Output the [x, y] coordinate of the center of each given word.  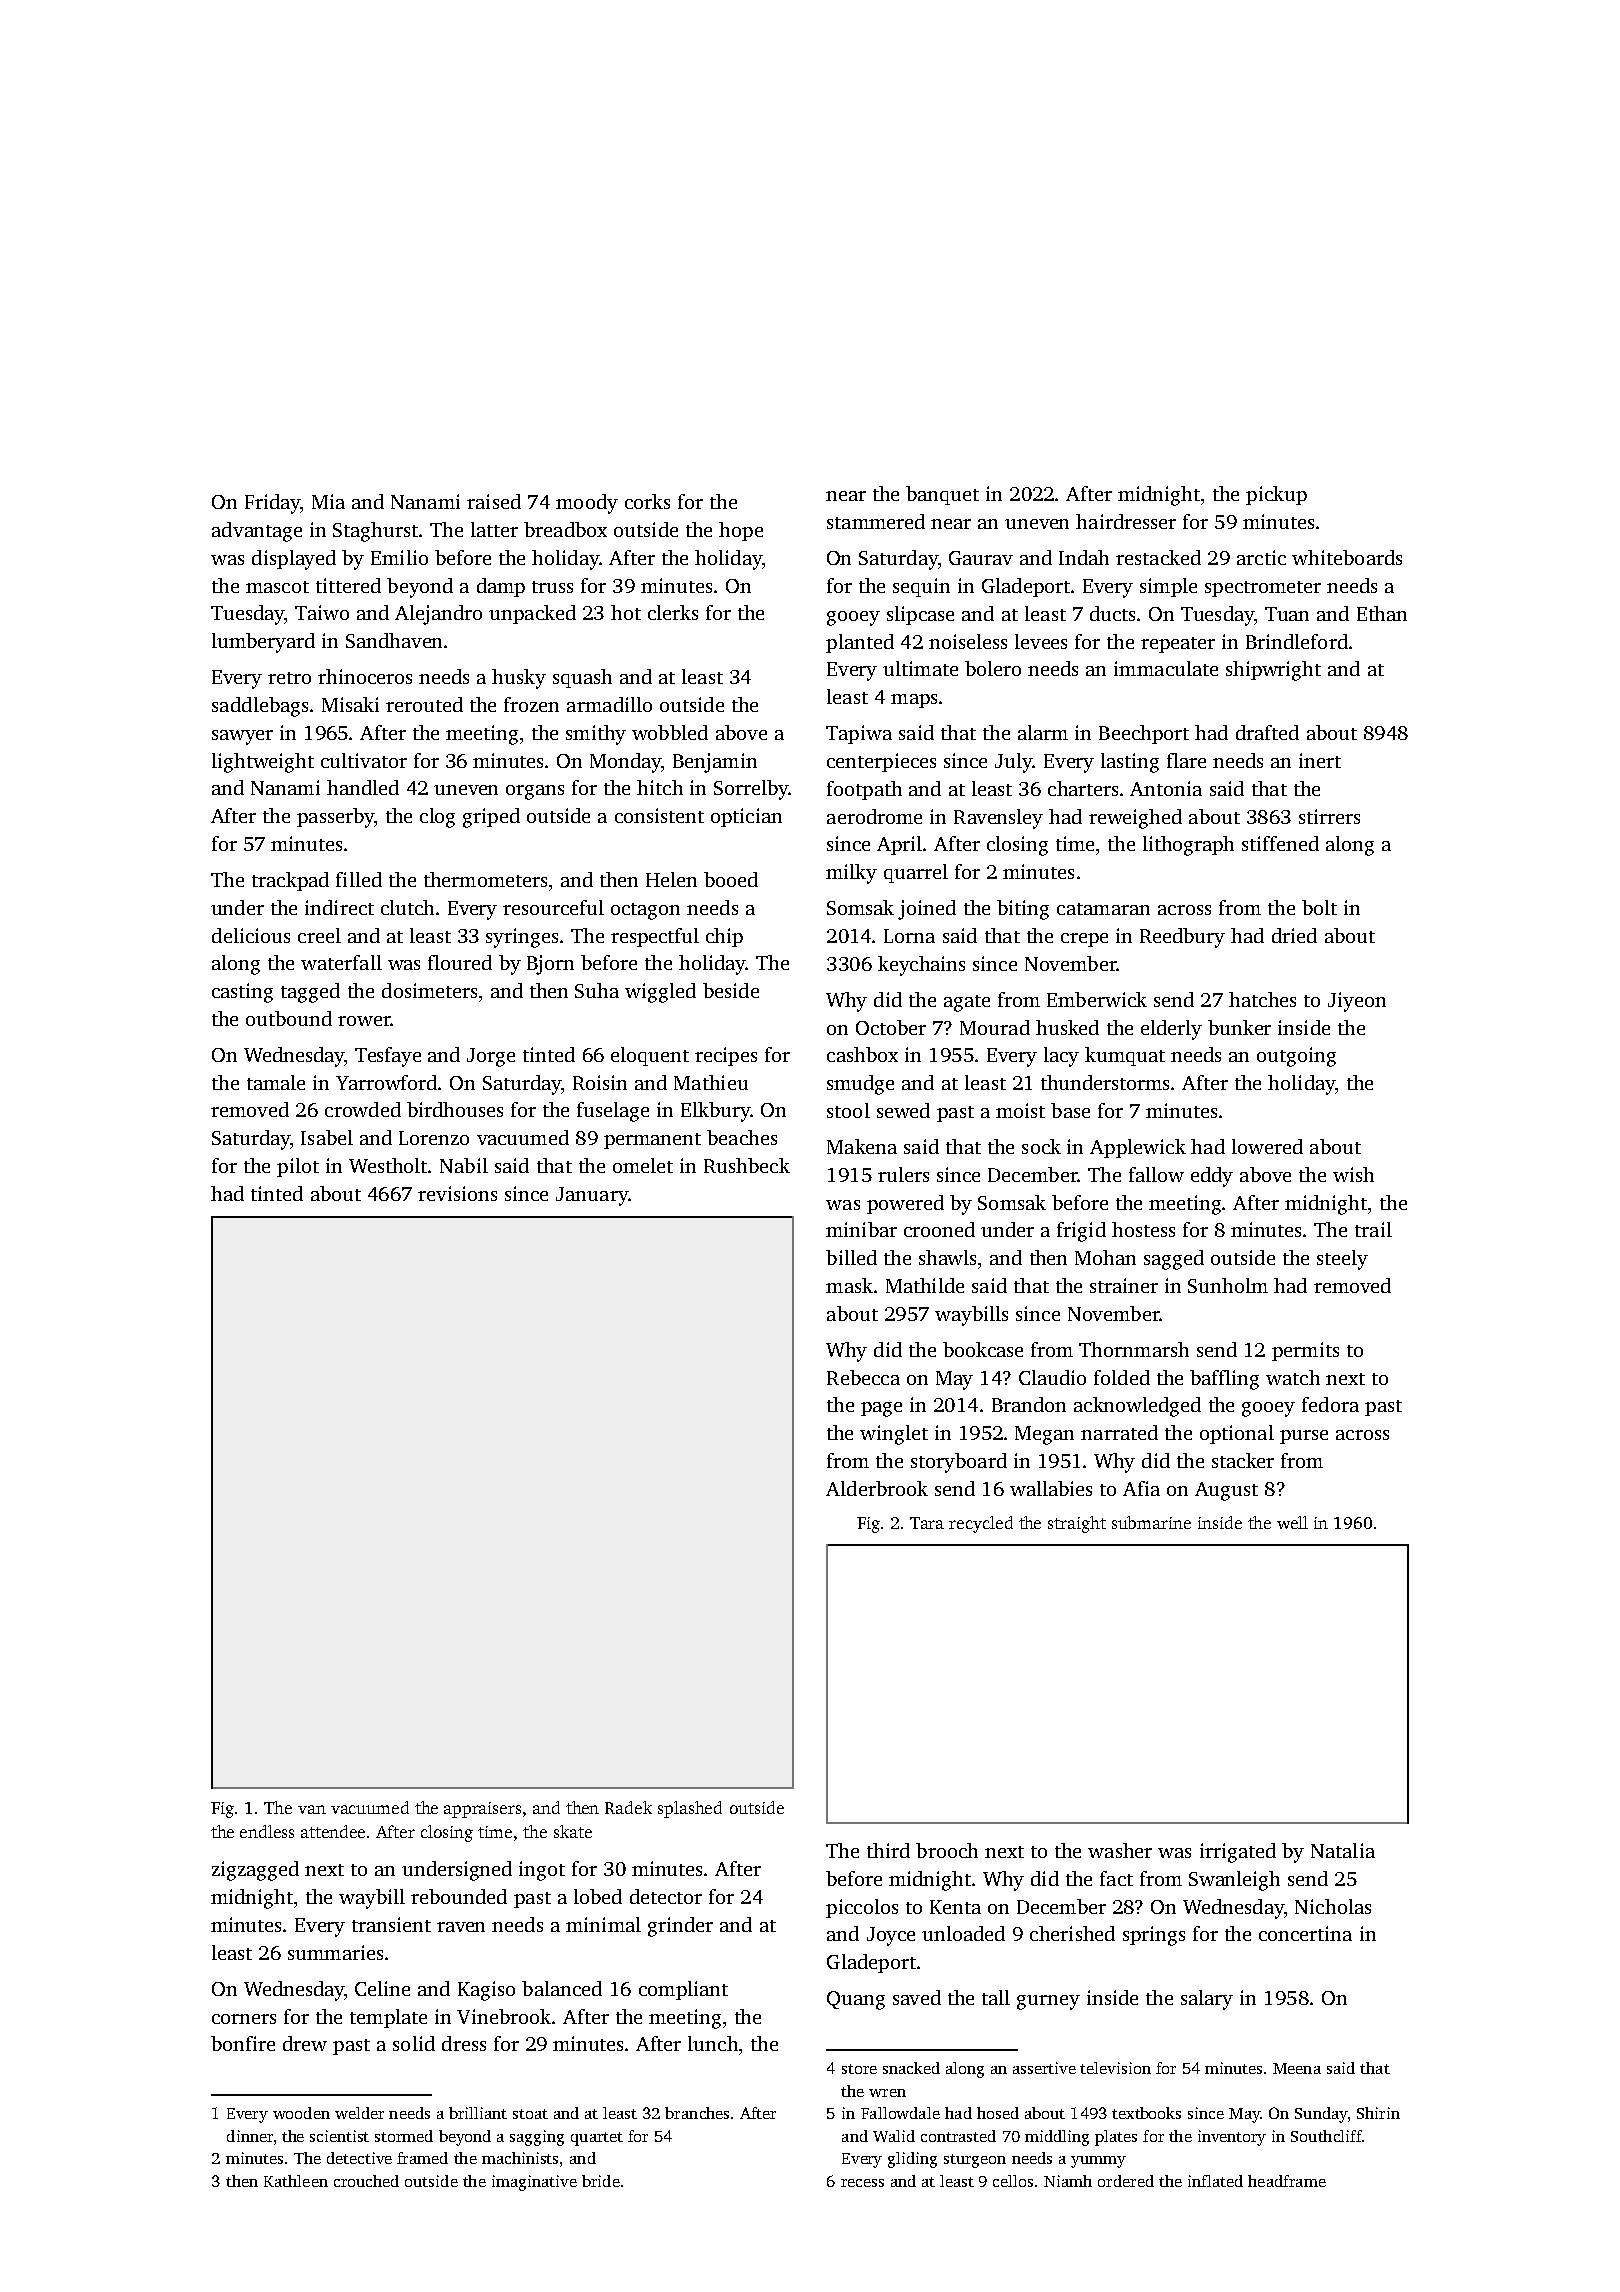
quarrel [916, 873]
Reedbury [1182, 938]
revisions [457, 1193]
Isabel [327, 1137]
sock [1041, 1146]
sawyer [242, 737]
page [881, 1409]
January [592, 1196]
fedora [1330, 1404]
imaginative [534, 2183]
